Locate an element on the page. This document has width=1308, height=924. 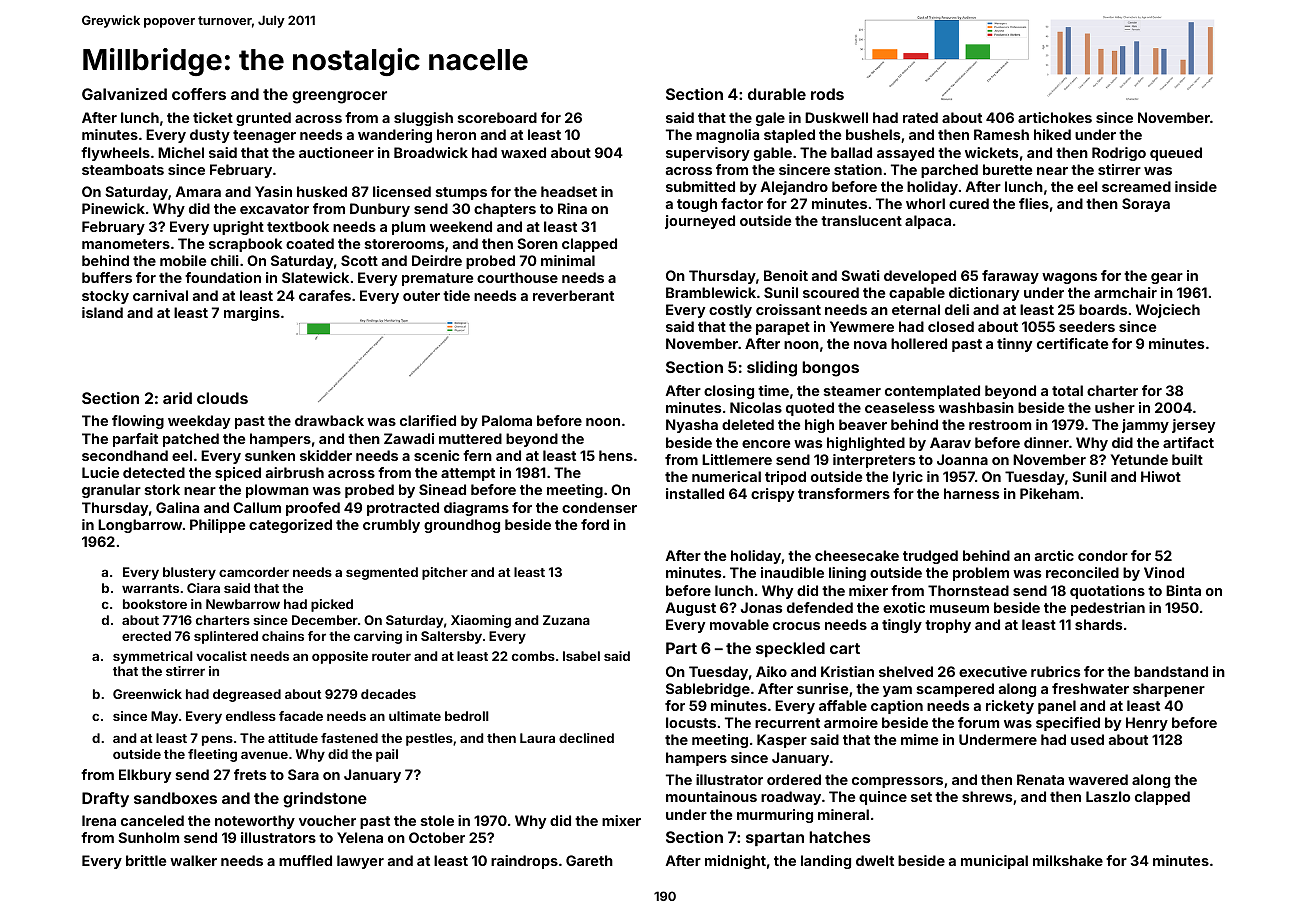
buffers is located at coordinates (107, 277).
